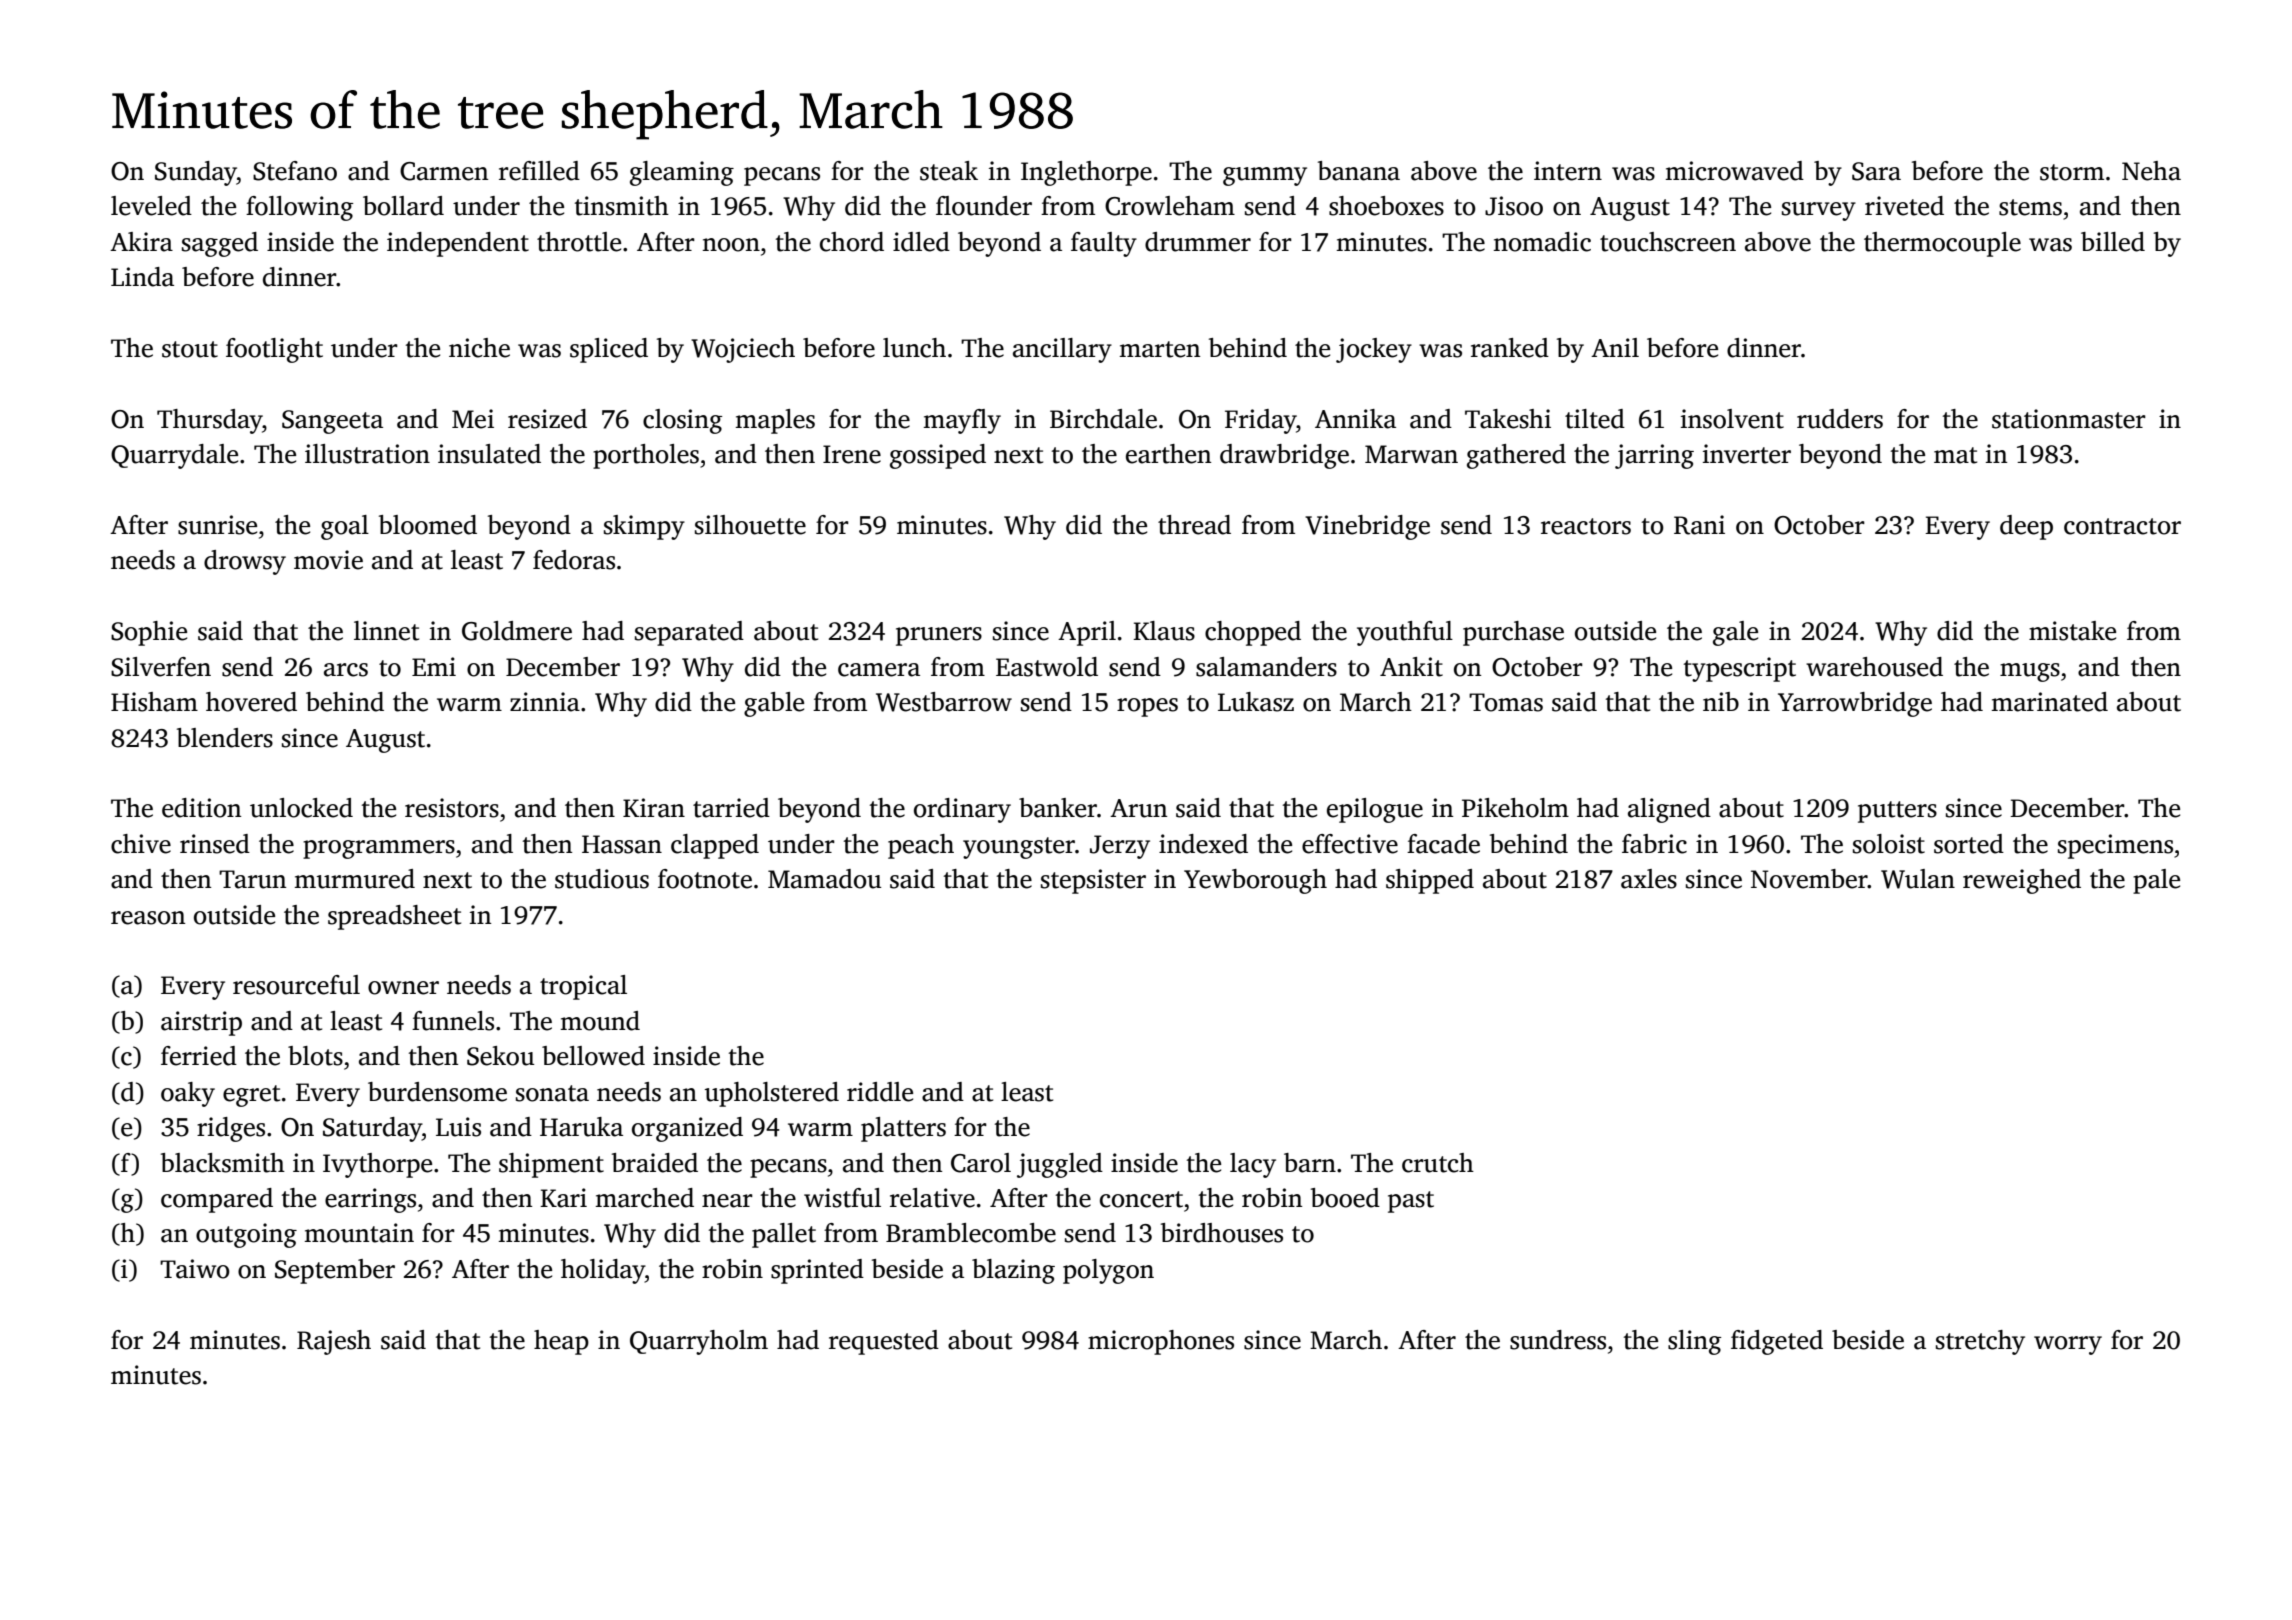 This document has width=2292, height=1620. I want to click on mistake, so click(2072, 631).
